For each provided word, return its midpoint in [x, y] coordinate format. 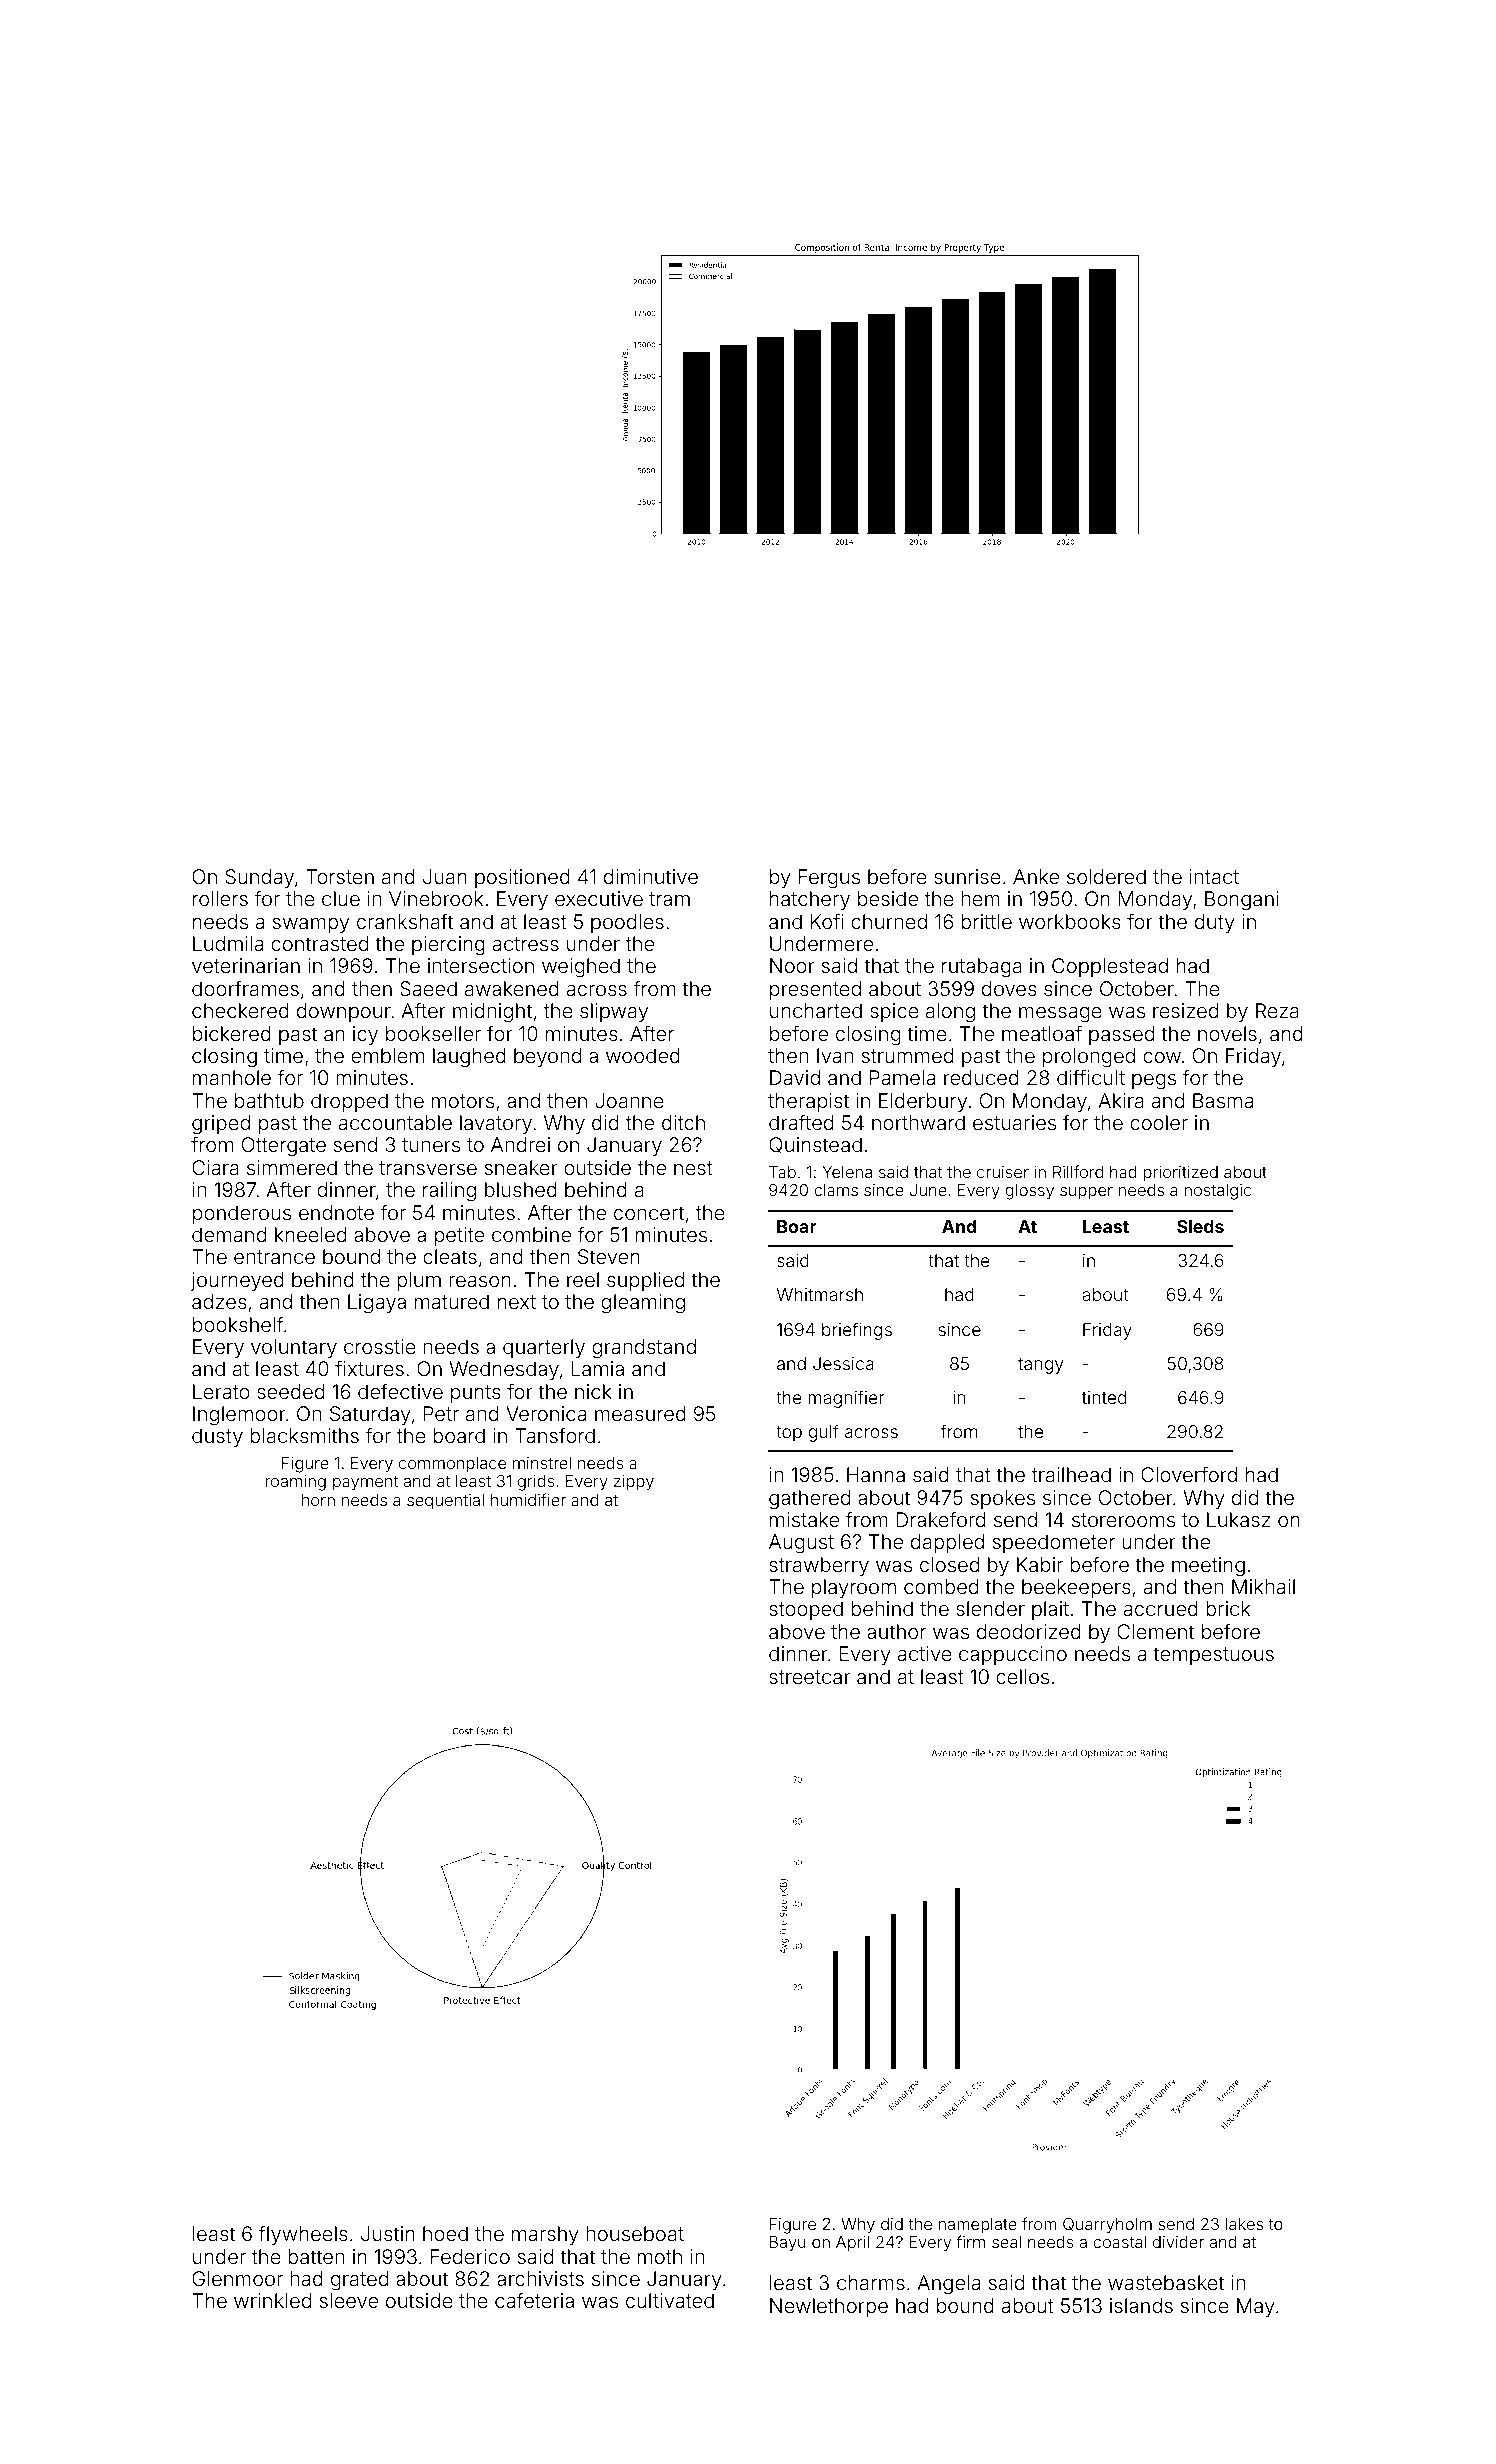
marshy [545, 2235]
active [925, 1653]
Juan [445, 876]
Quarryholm [1107, 2226]
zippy [634, 1483]
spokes [1003, 1499]
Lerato [221, 1391]
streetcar [810, 1677]
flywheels [303, 2235]
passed [1121, 1035]
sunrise [967, 876]
